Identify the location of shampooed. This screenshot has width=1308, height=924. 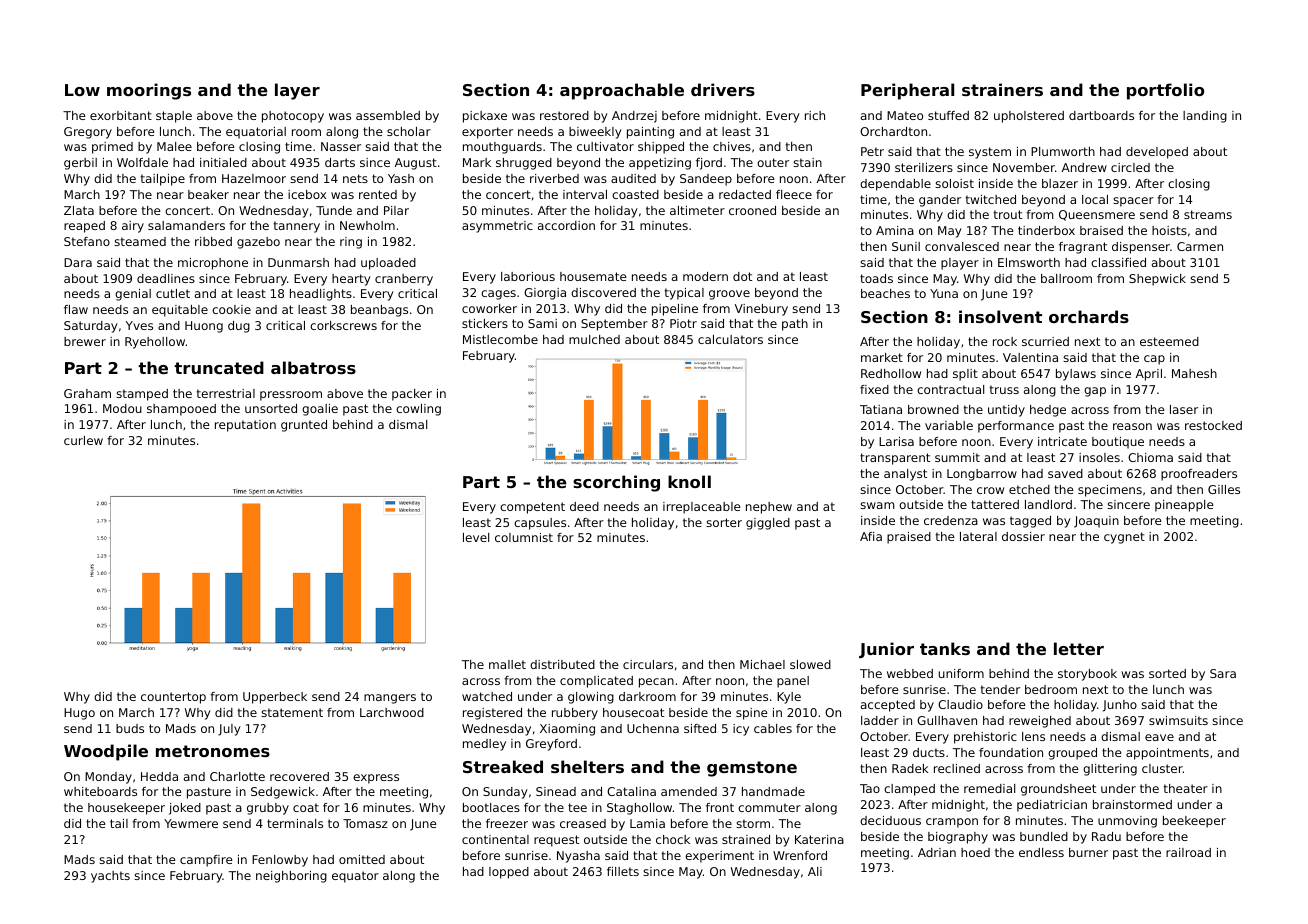
(181, 410).
